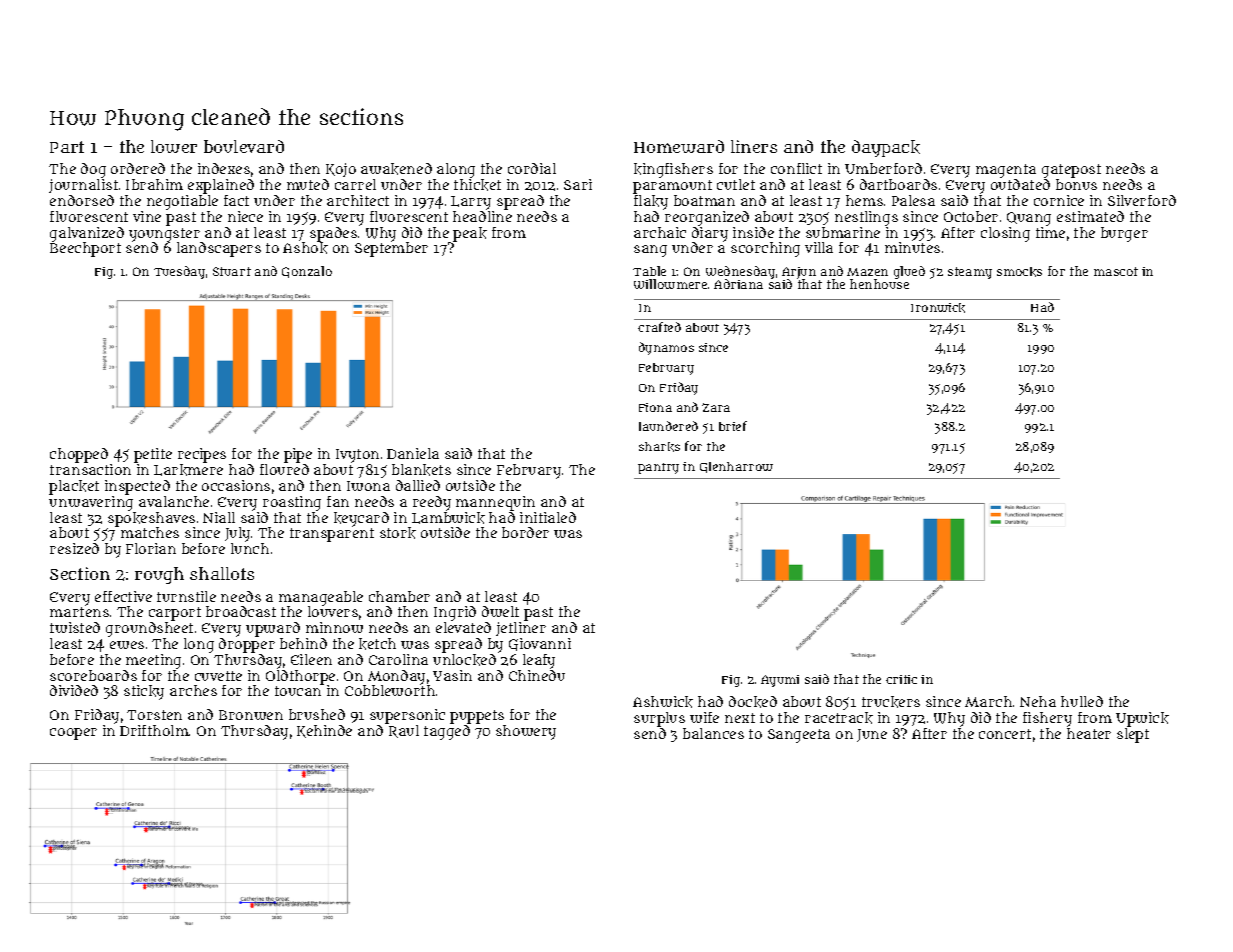  I want to click on mascot, so click(1116, 271).
